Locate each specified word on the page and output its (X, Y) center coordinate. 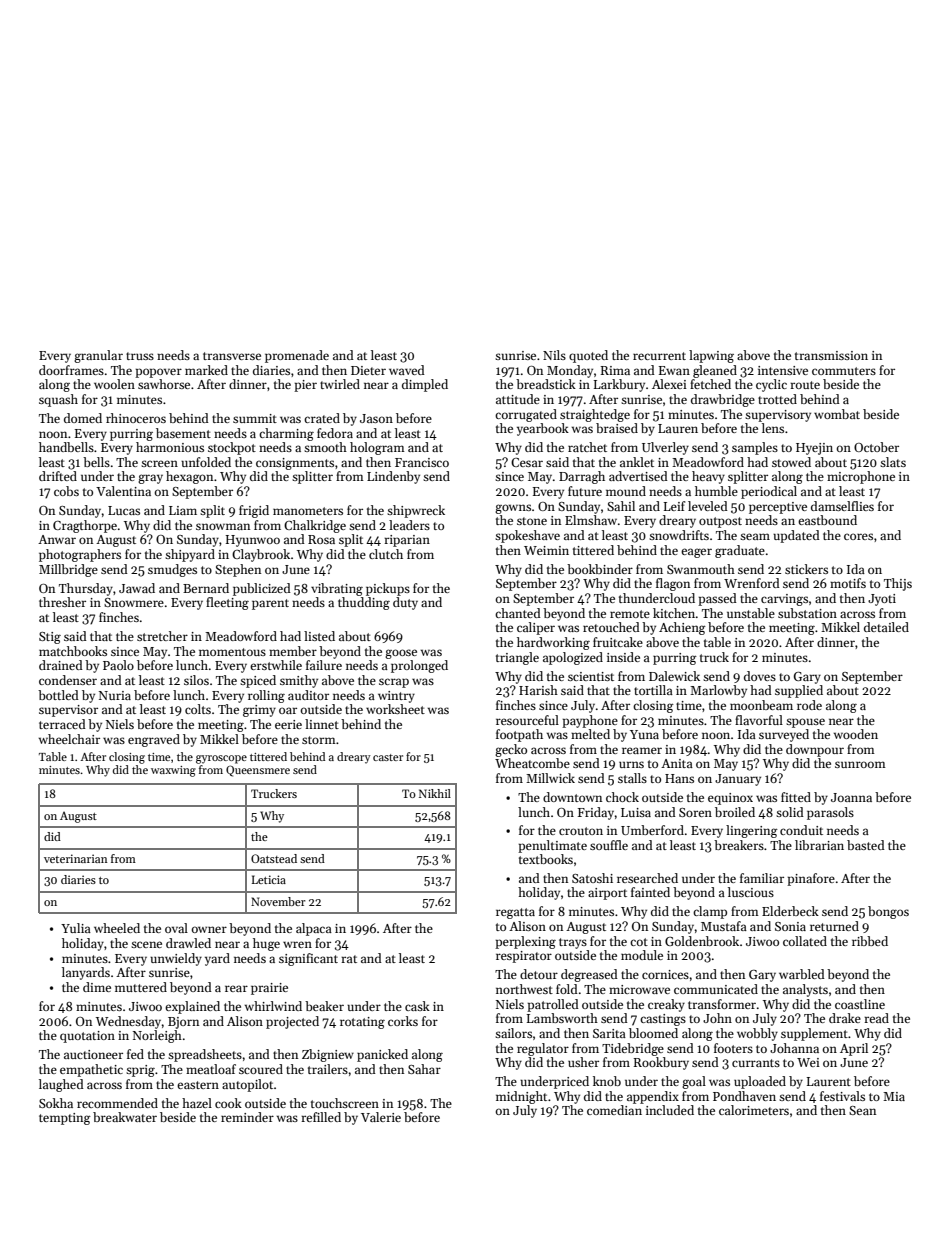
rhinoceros (136, 418)
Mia (894, 1096)
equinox (730, 799)
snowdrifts (679, 535)
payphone (590, 721)
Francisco (422, 462)
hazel (197, 1103)
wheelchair (69, 739)
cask (417, 1006)
